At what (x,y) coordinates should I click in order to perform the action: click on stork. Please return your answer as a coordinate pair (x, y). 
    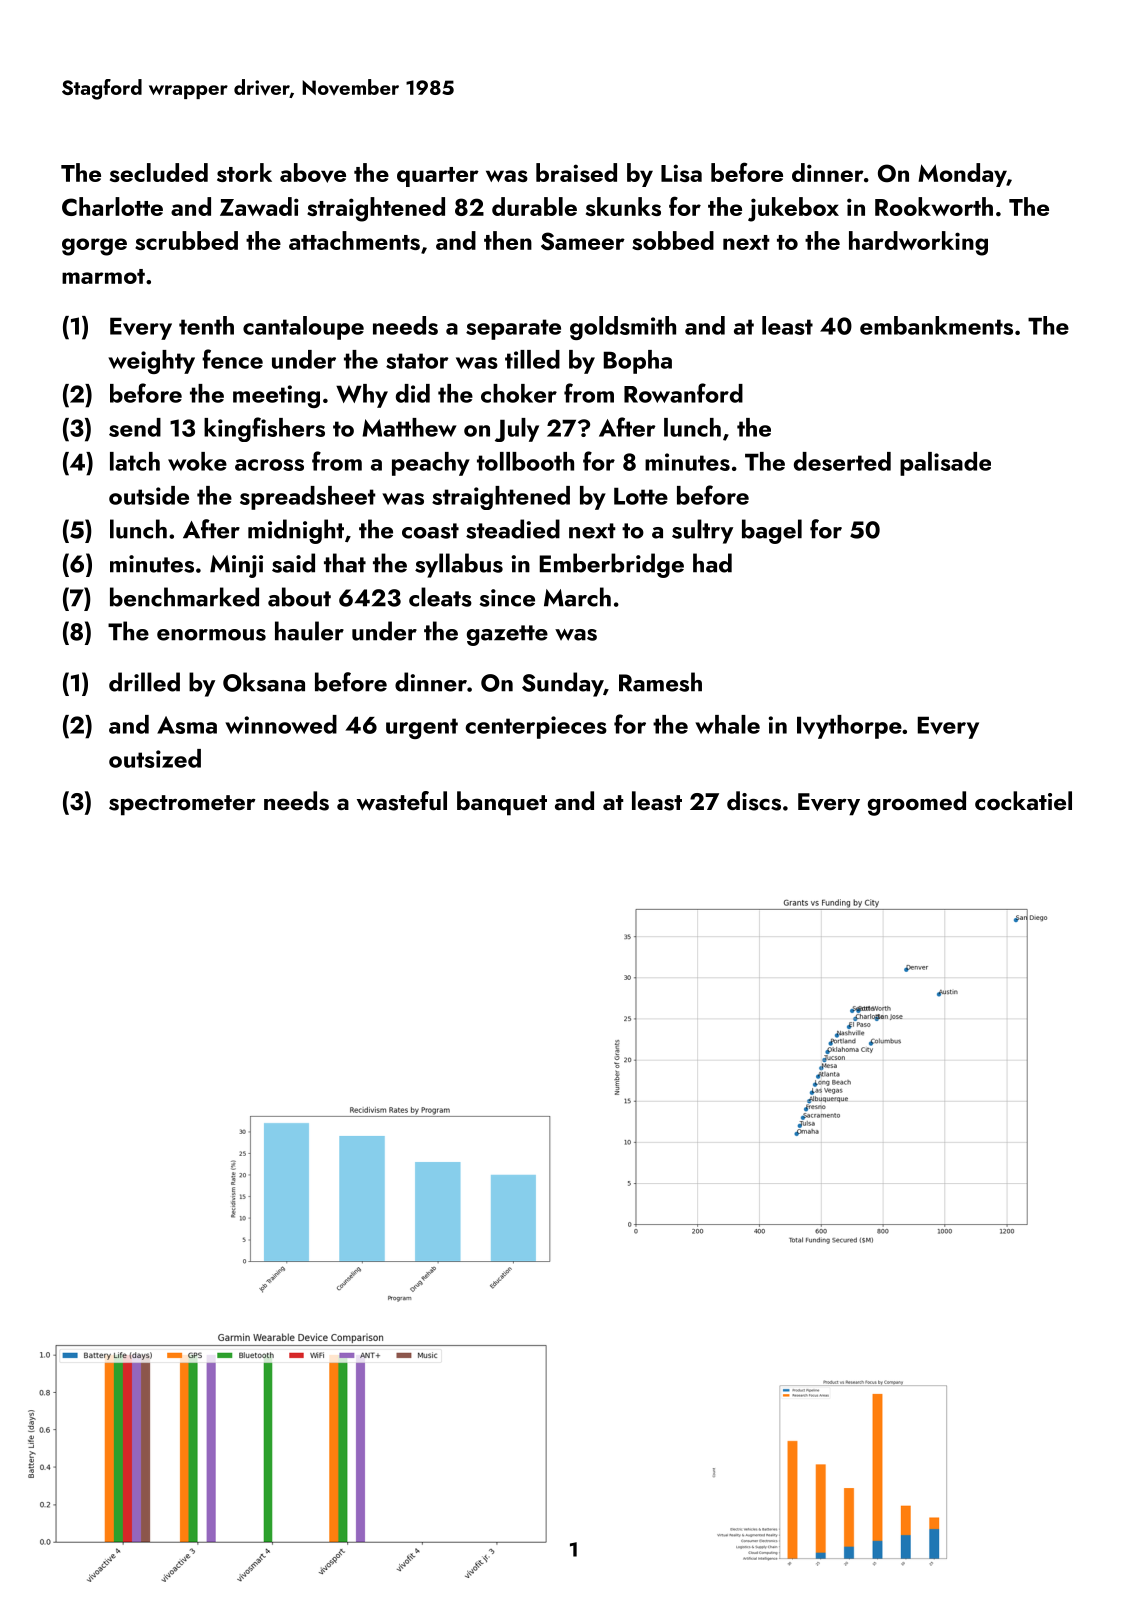
    Looking at the image, I should click on (244, 172).
